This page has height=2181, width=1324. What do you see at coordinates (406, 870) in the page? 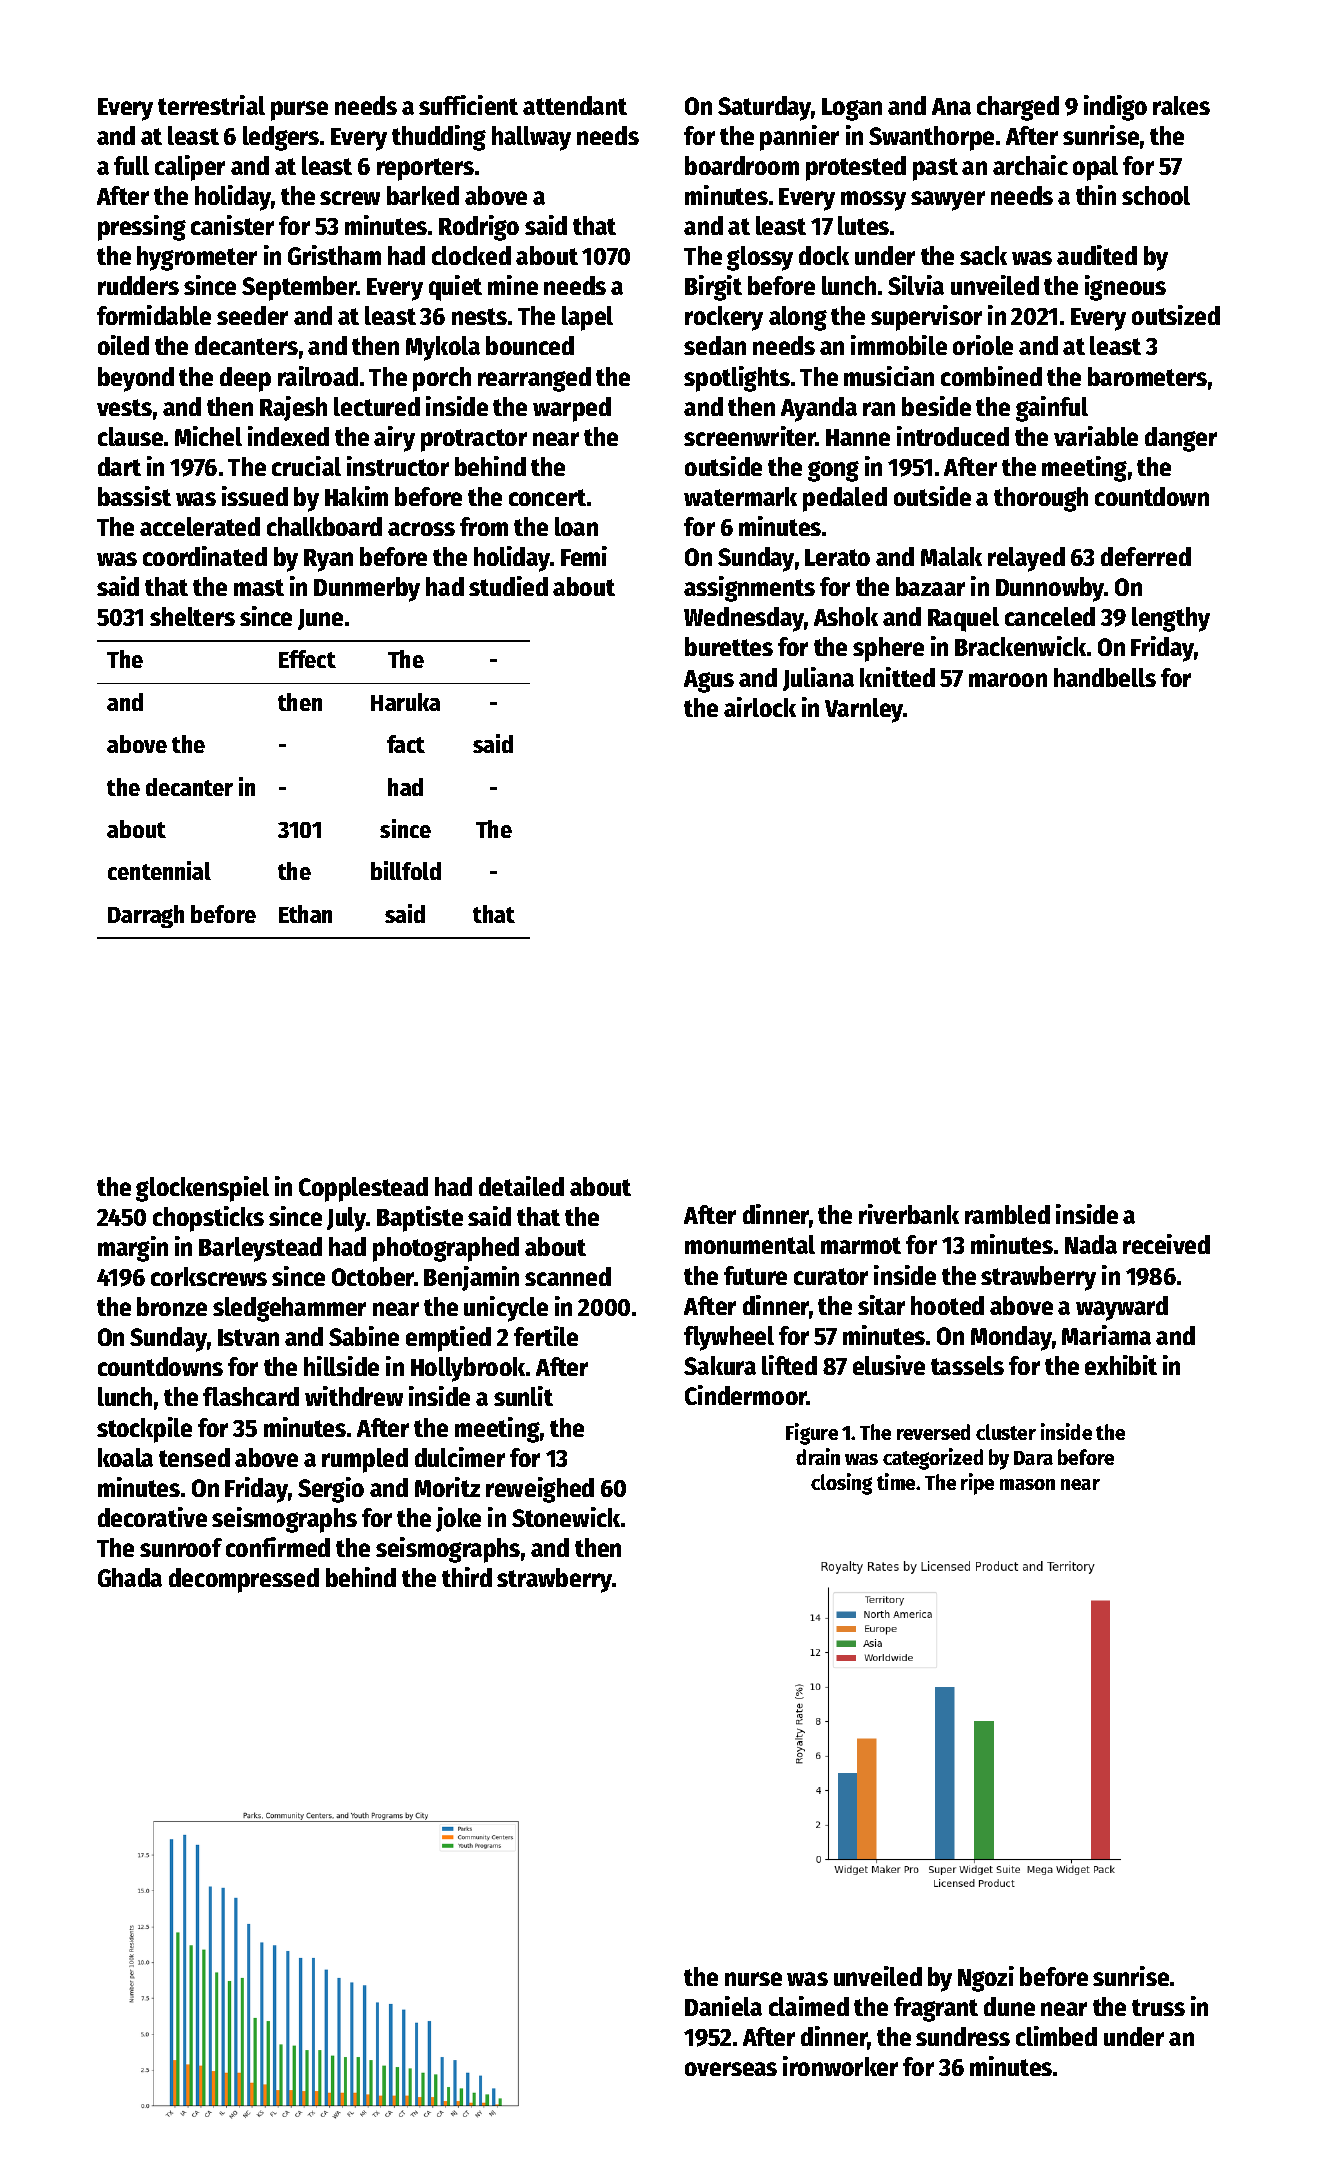
I see `billfold` at bounding box center [406, 870].
